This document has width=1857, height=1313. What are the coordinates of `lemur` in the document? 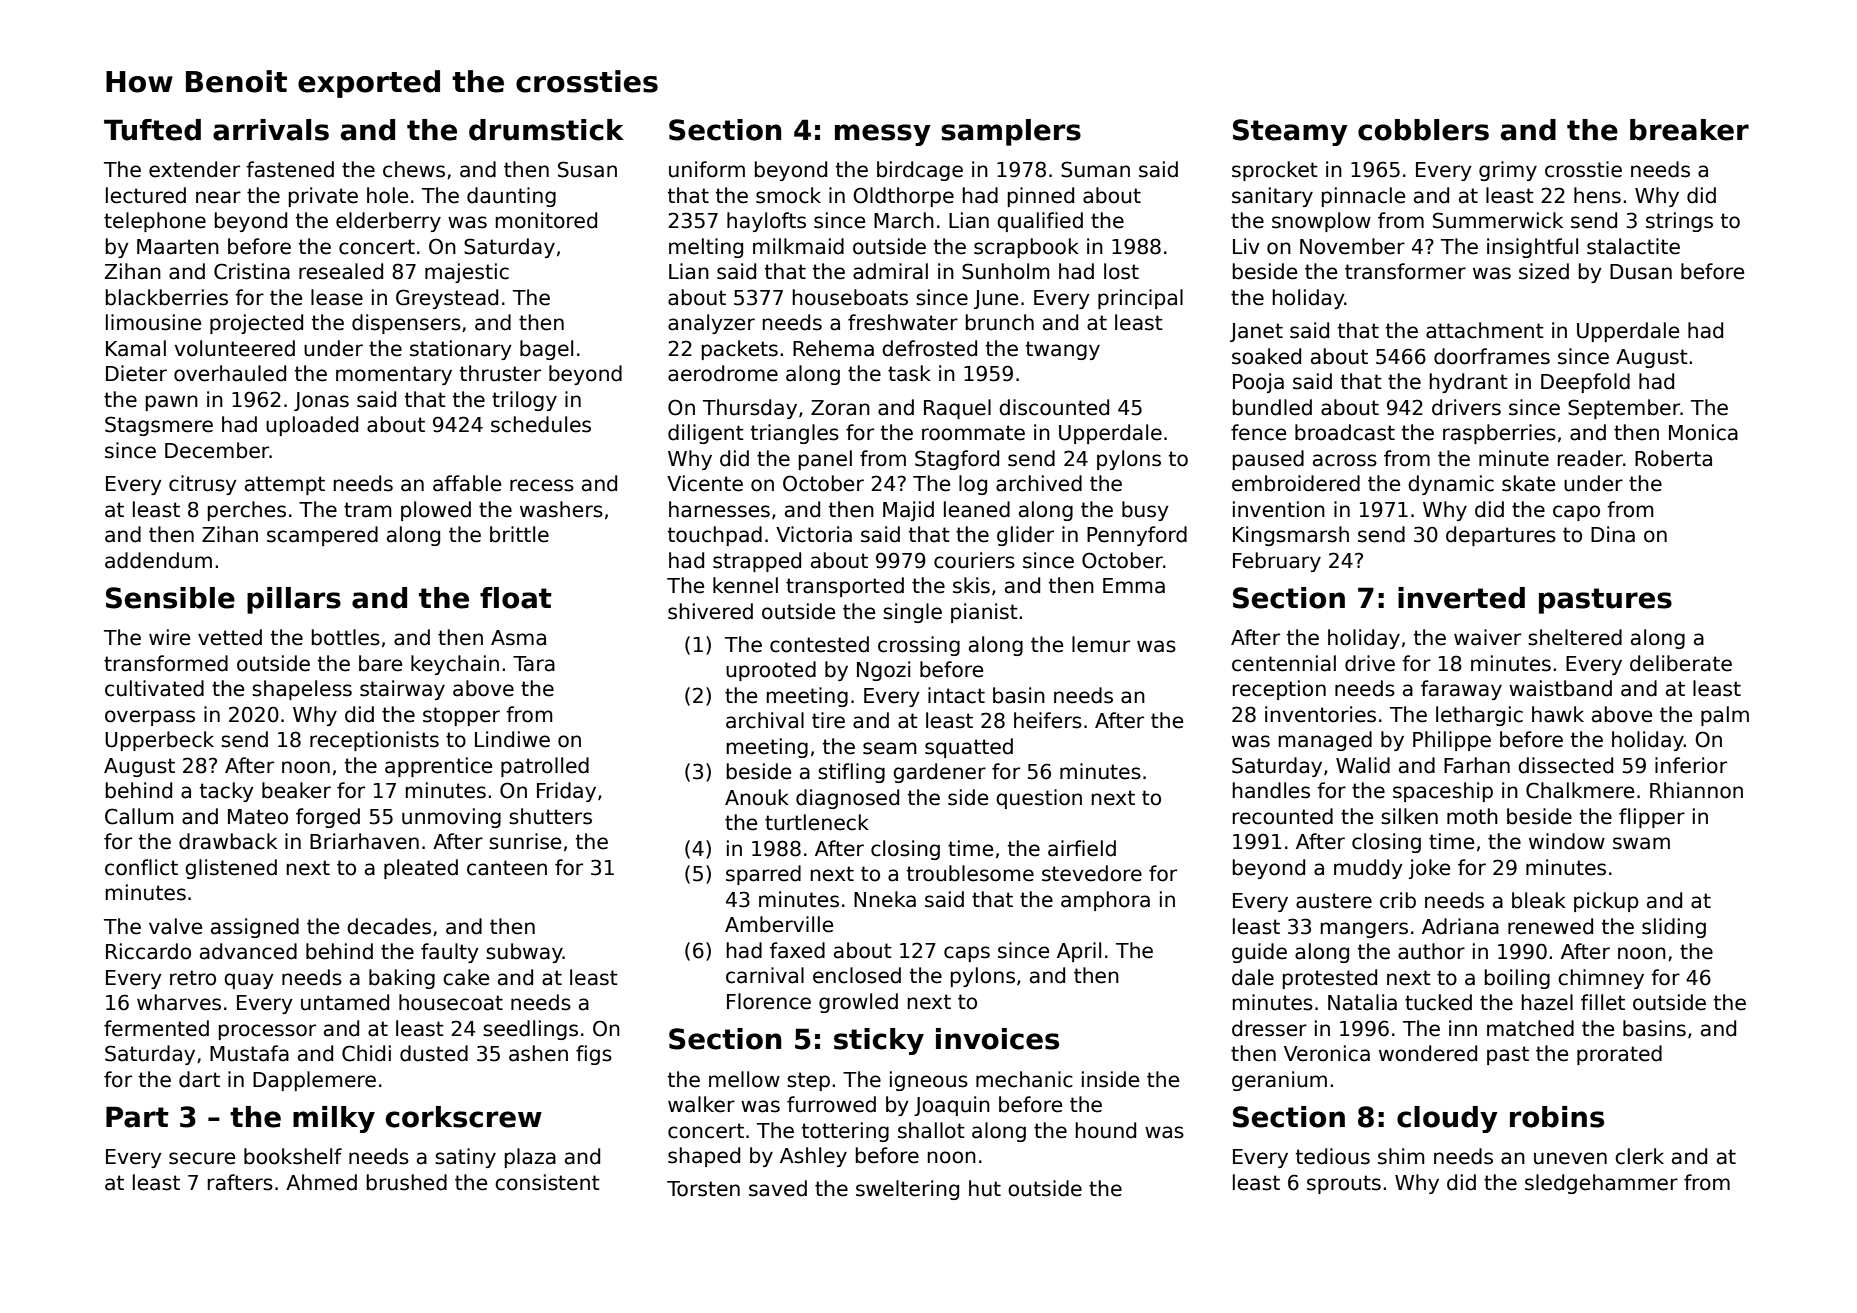 It's located at (1101, 644).
